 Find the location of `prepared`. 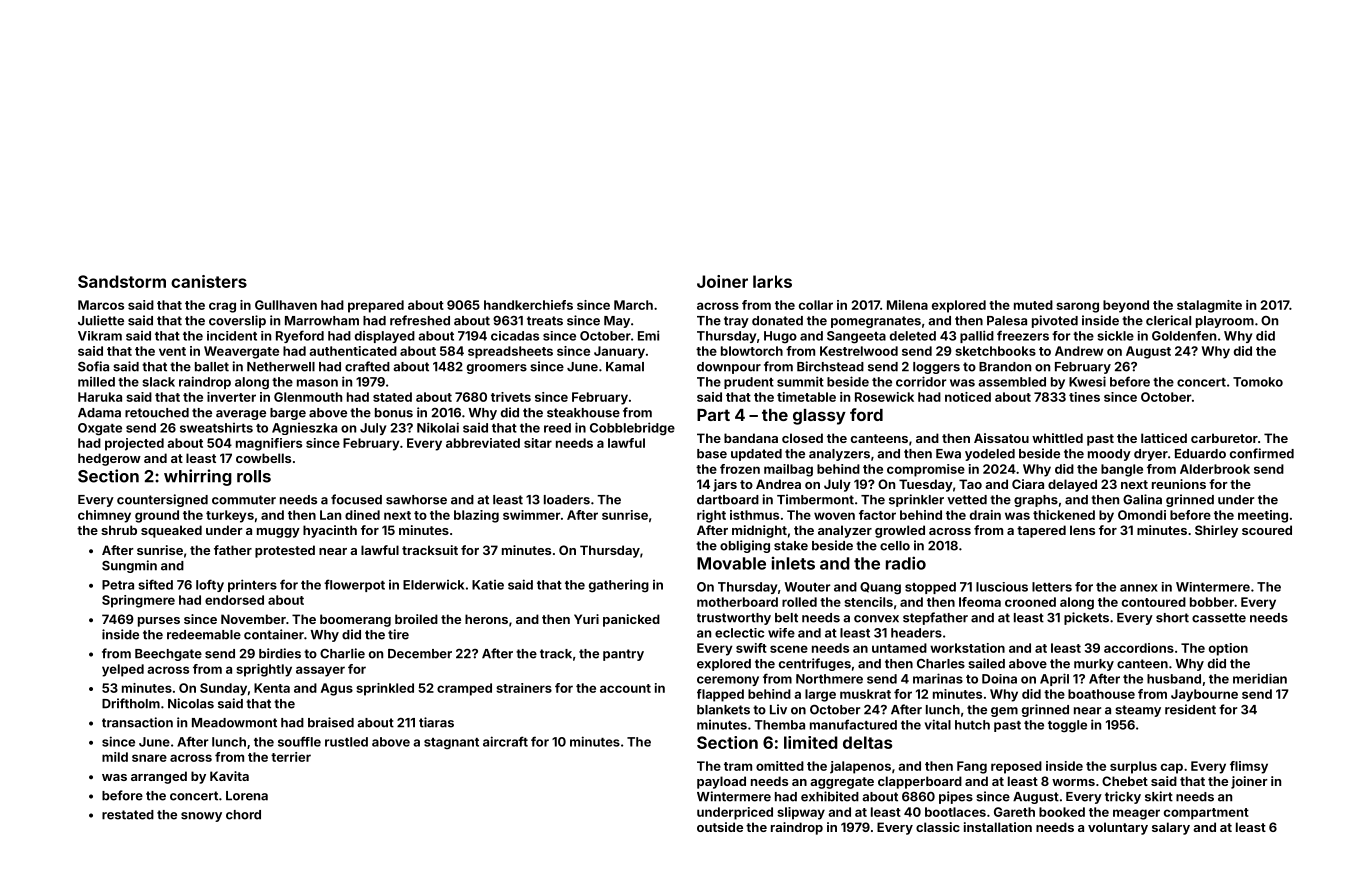

prepared is located at coordinates (376, 306).
